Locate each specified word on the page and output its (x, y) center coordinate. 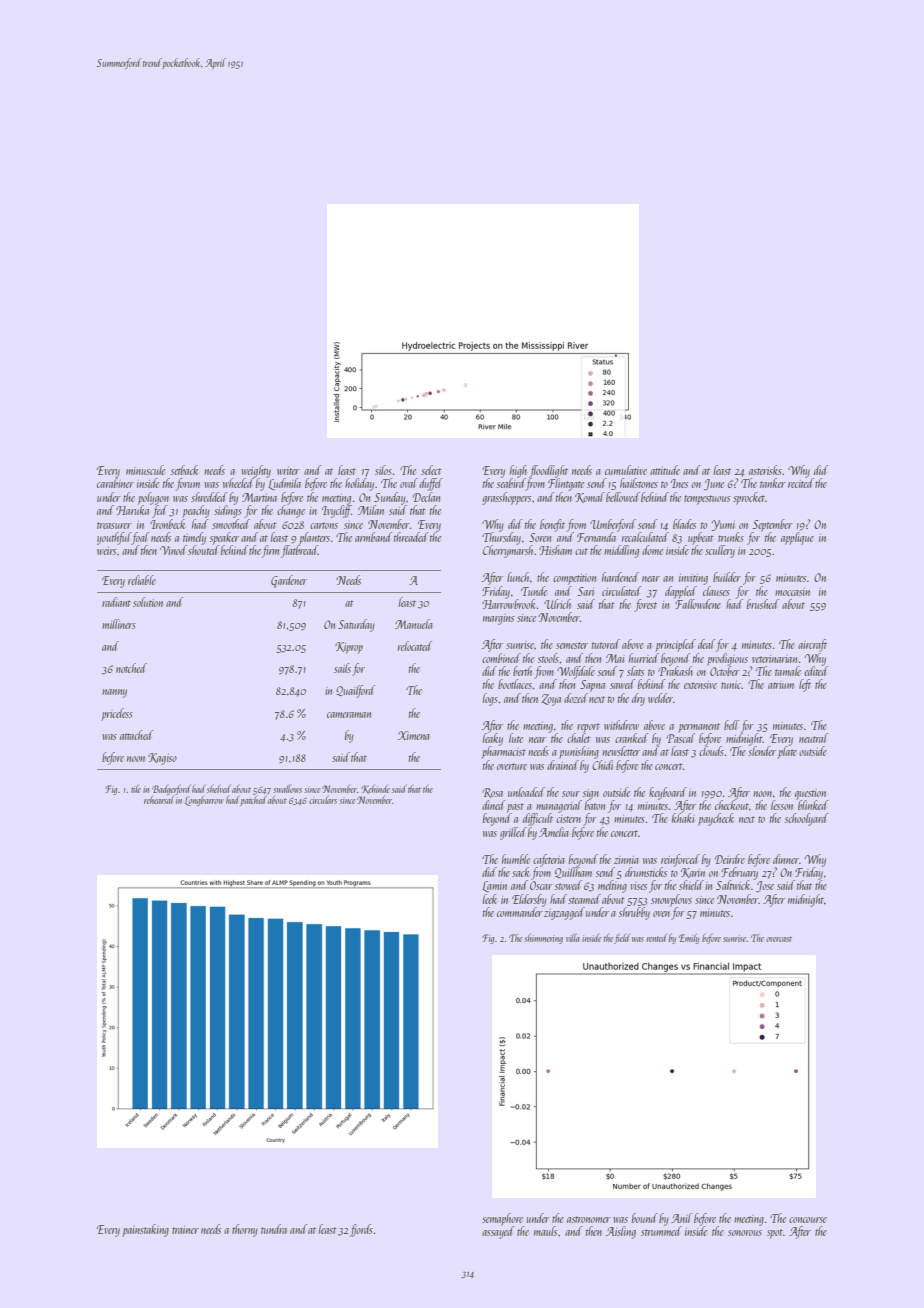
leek (490, 899)
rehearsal (159, 800)
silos (383, 470)
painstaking (145, 1230)
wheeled (238, 483)
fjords (361, 1230)
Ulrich (557, 604)
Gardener (289, 581)
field (622, 939)
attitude (665, 470)
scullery (720, 551)
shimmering (543, 939)
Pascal (680, 738)
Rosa (492, 793)
